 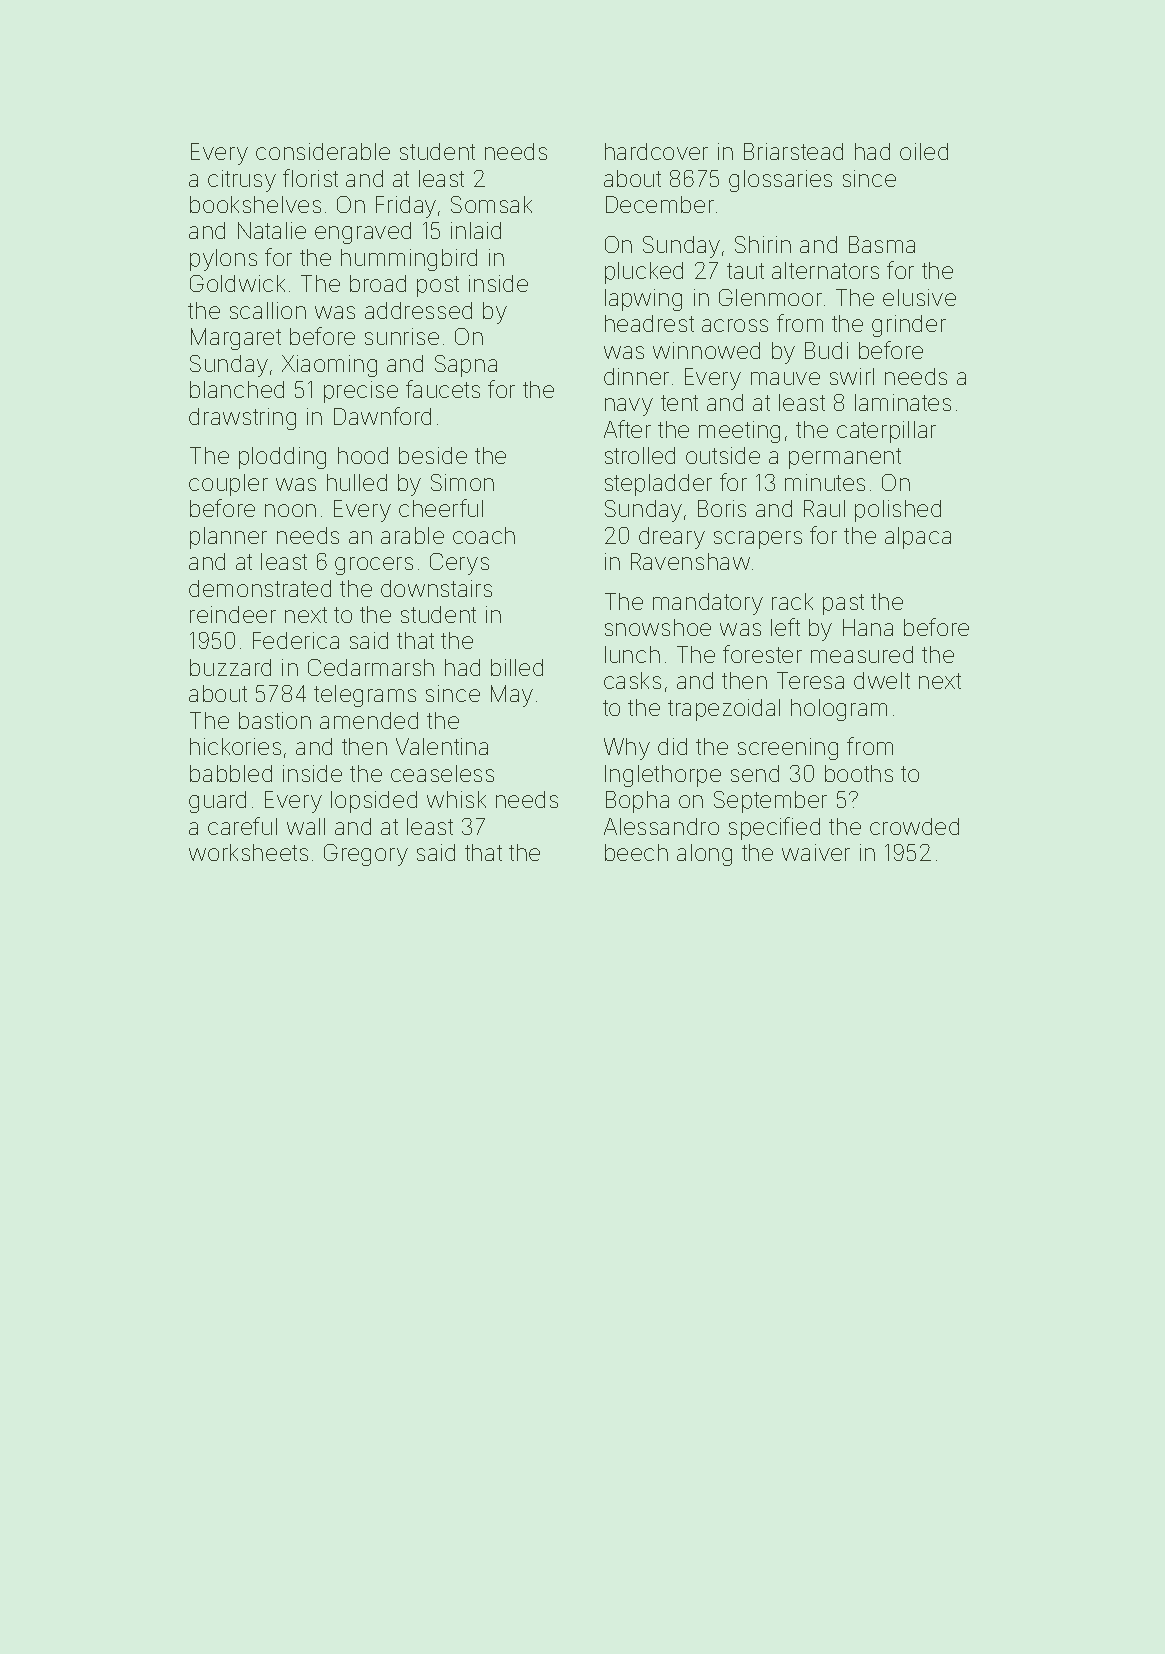 What do you see at coordinates (663, 776) in the screenshot?
I see `Inglethorpe` at bounding box center [663, 776].
